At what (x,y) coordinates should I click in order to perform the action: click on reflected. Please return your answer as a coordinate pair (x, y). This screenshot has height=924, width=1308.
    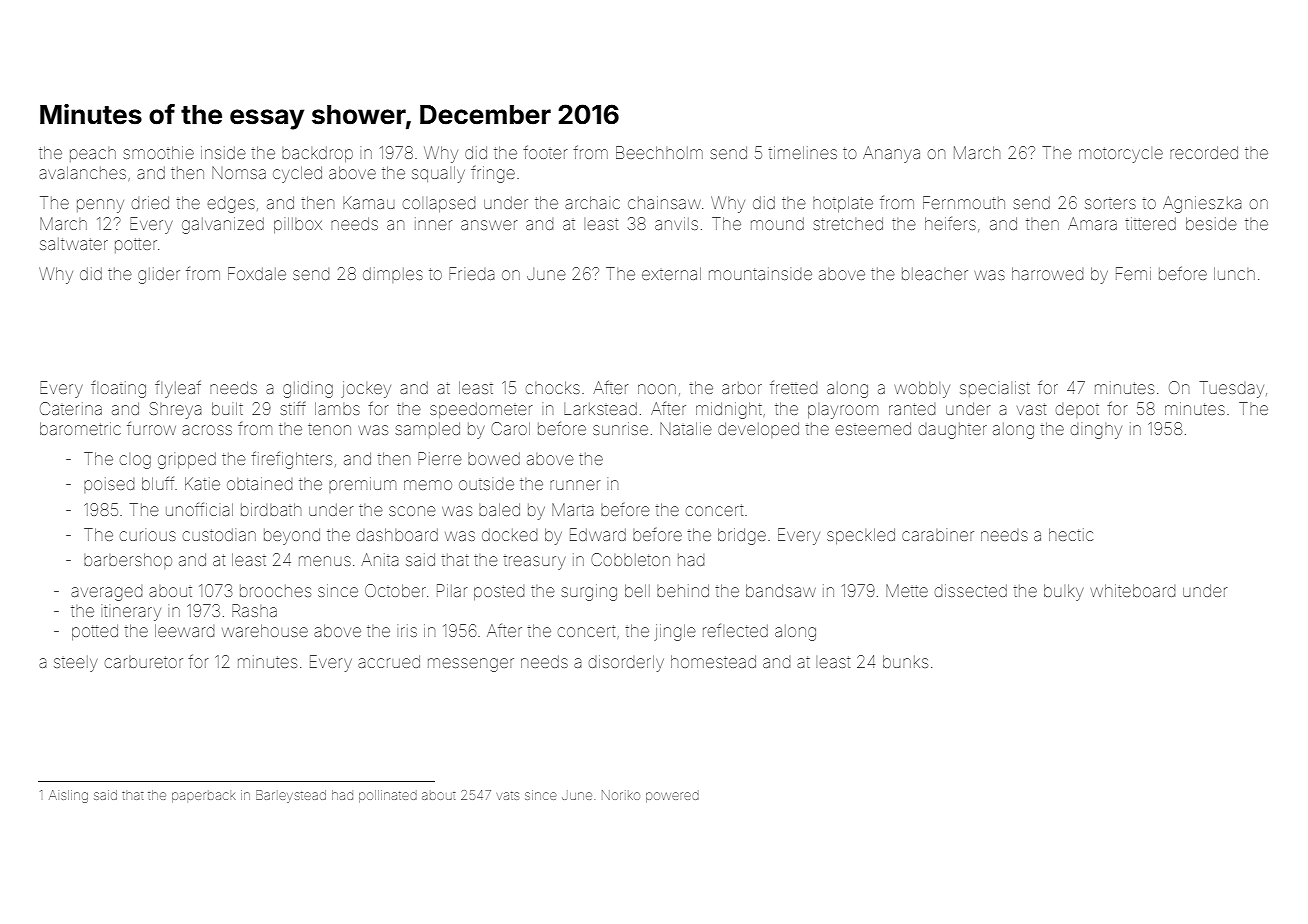
    Looking at the image, I should click on (735, 630).
